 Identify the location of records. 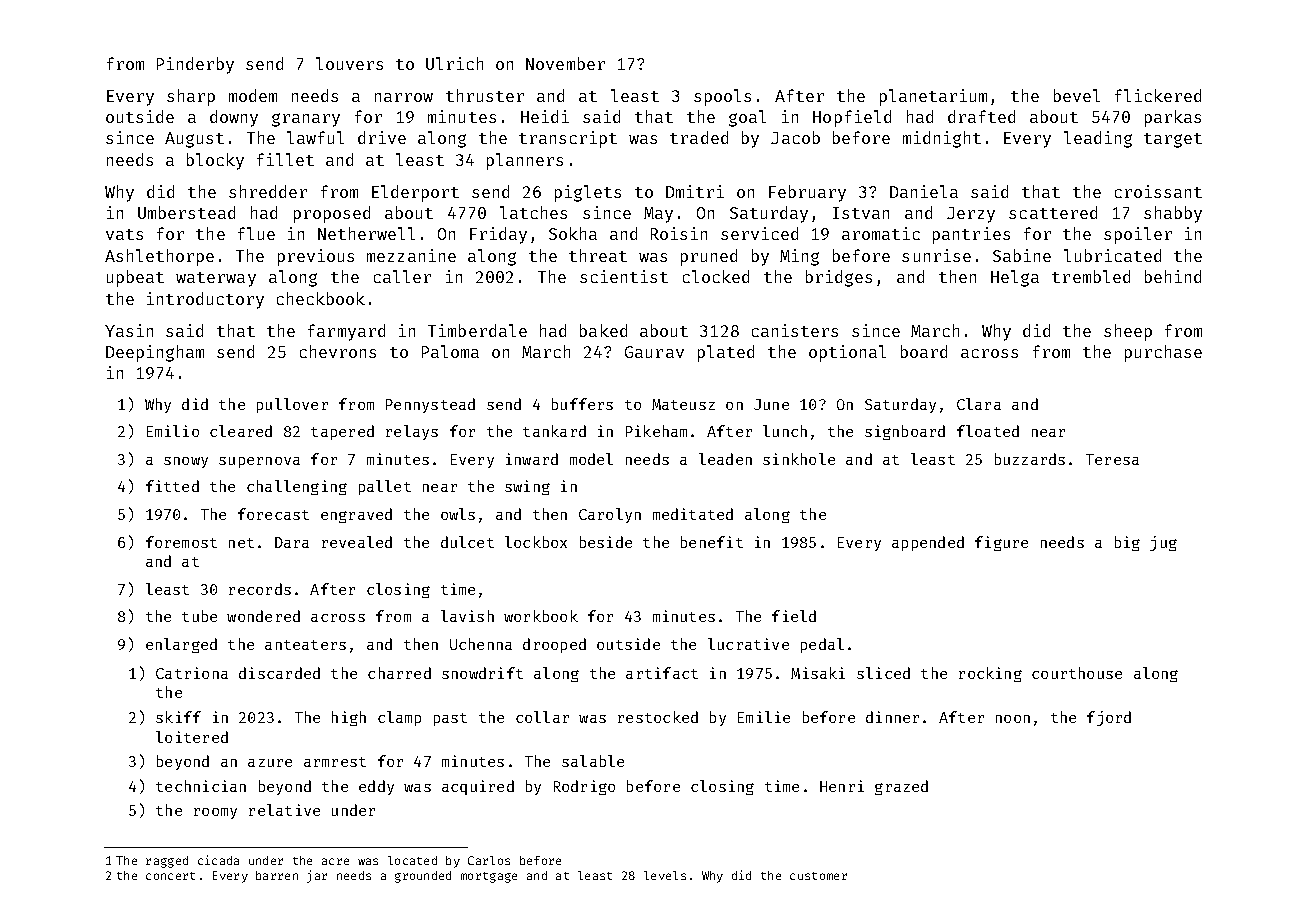
(260, 589).
